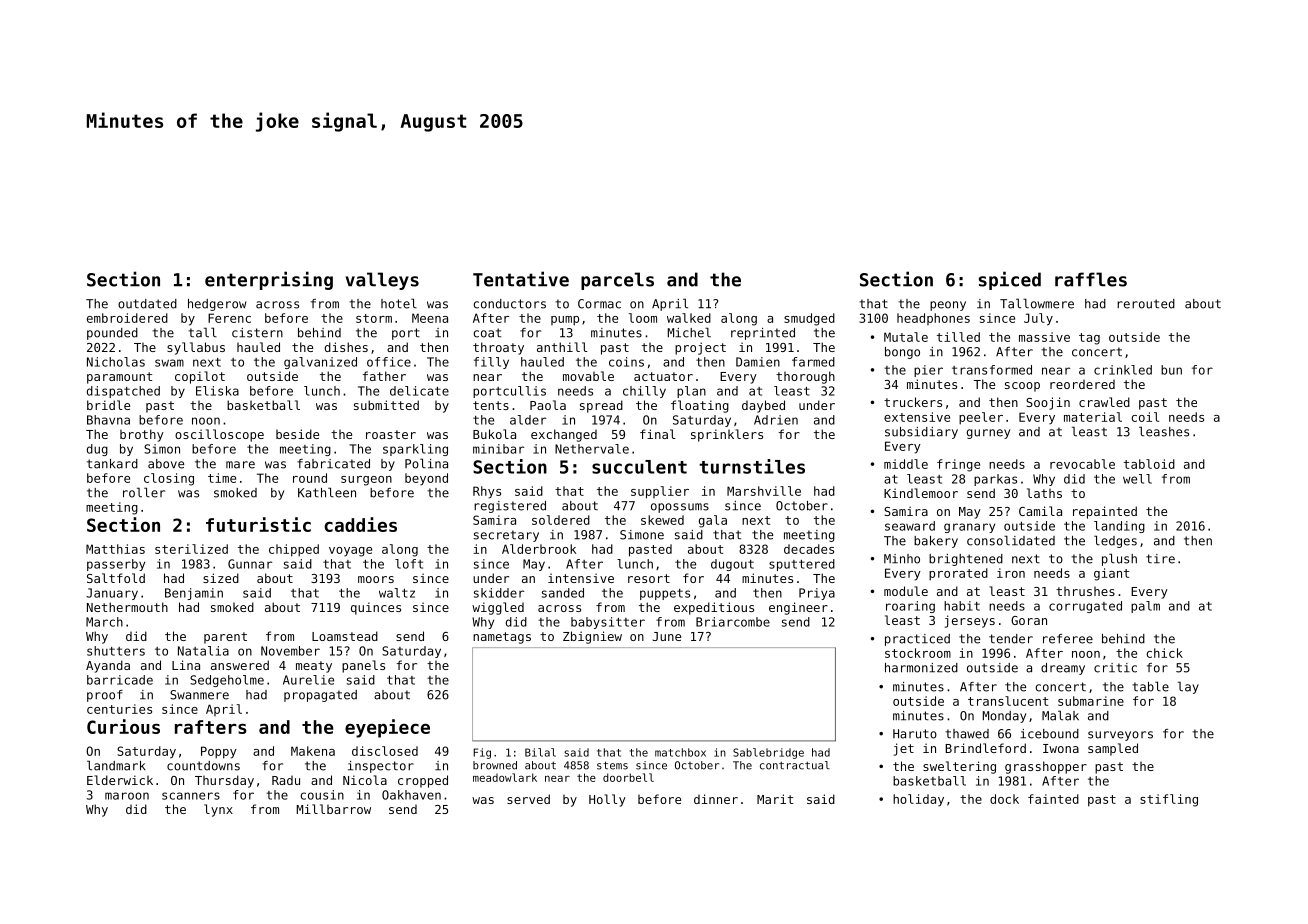  I want to click on holiday, so click(918, 800).
